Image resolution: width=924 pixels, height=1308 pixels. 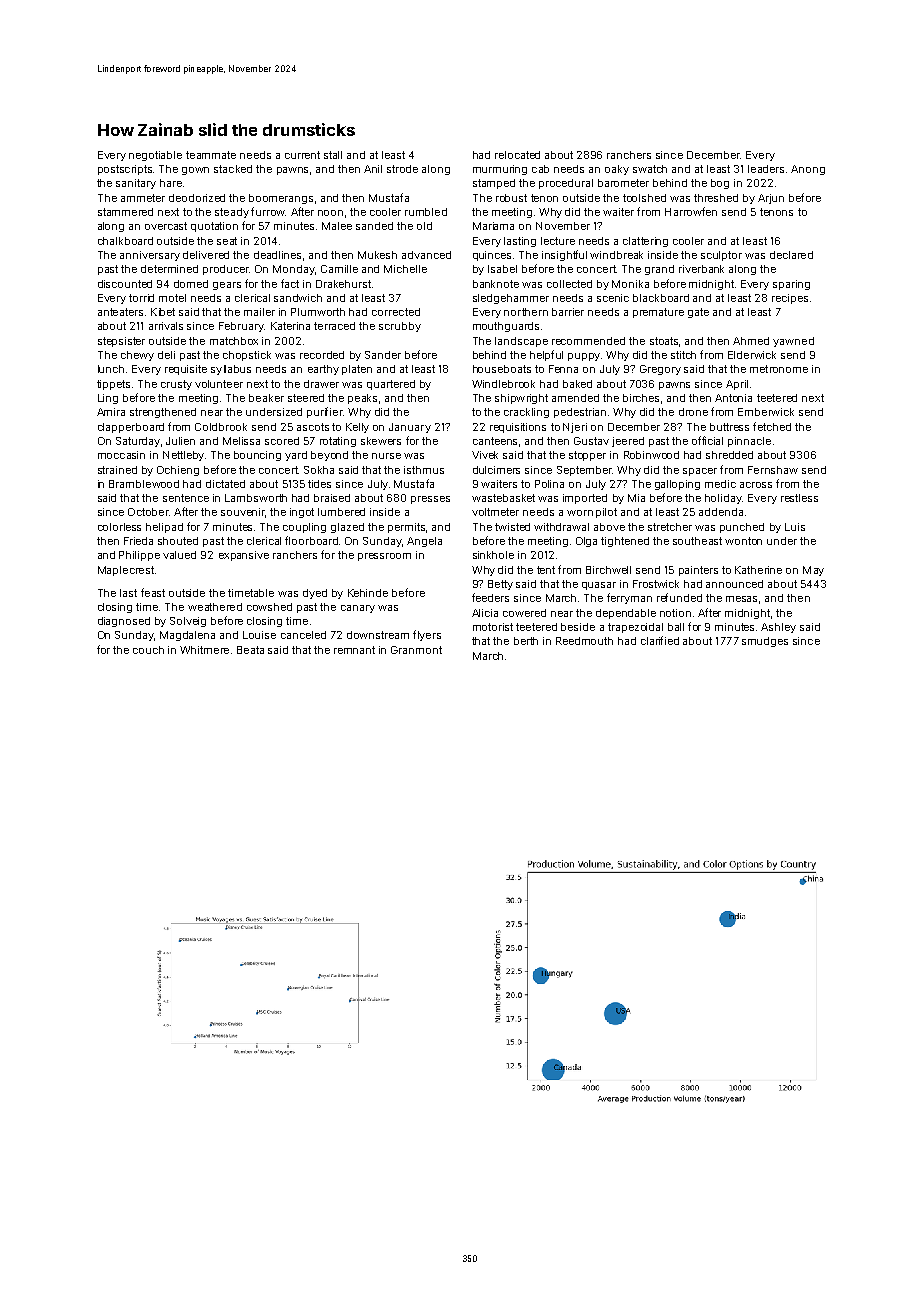 What do you see at coordinates (405, 269) in the image?
I see `Michelle` at bounding box center [405, 269].
